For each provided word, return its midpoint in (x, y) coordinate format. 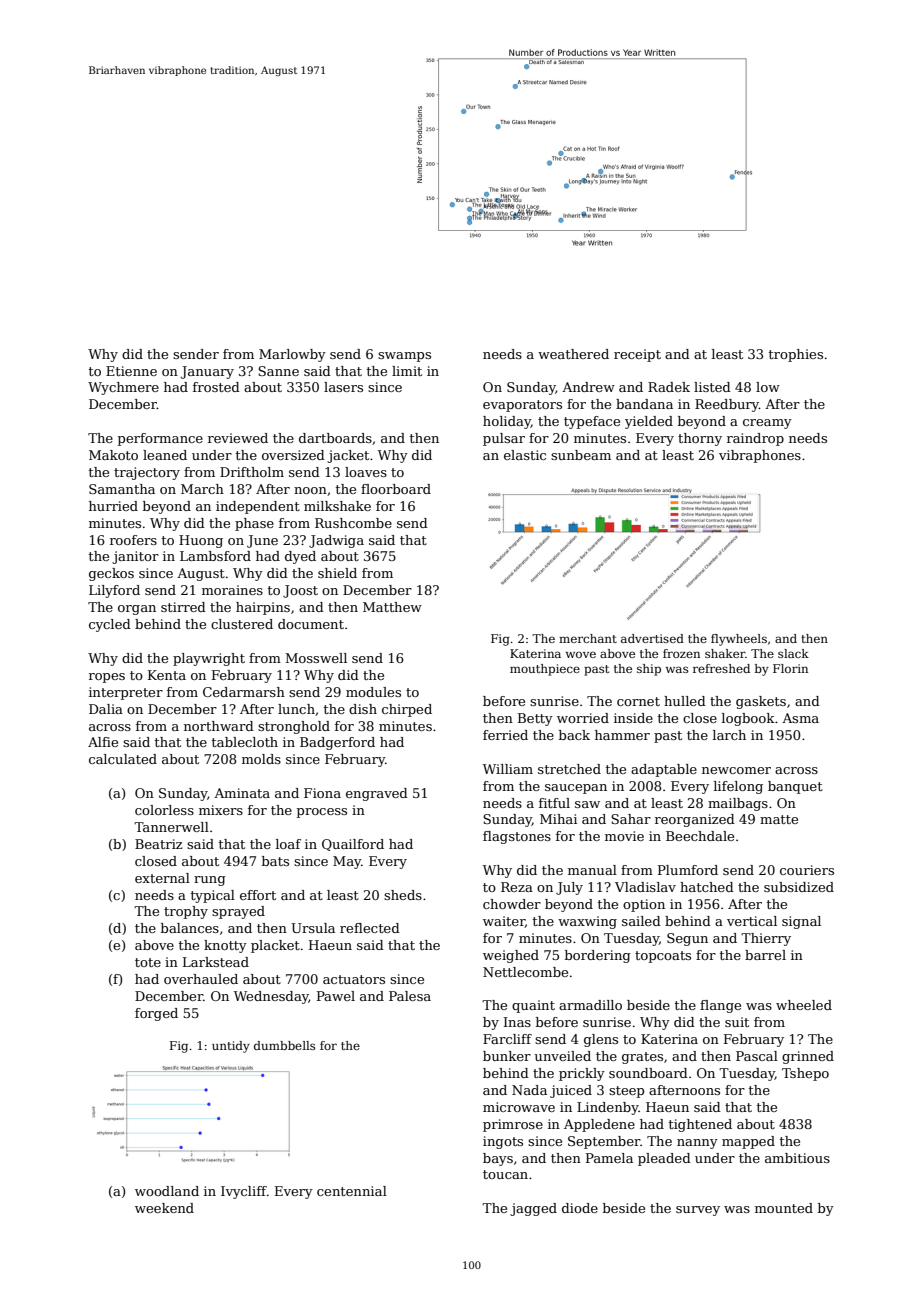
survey (698, 1211)
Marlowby (292, 355)
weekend (164, 1208)
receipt (637, 355)
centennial (352, 1191)
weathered (573, 354)
